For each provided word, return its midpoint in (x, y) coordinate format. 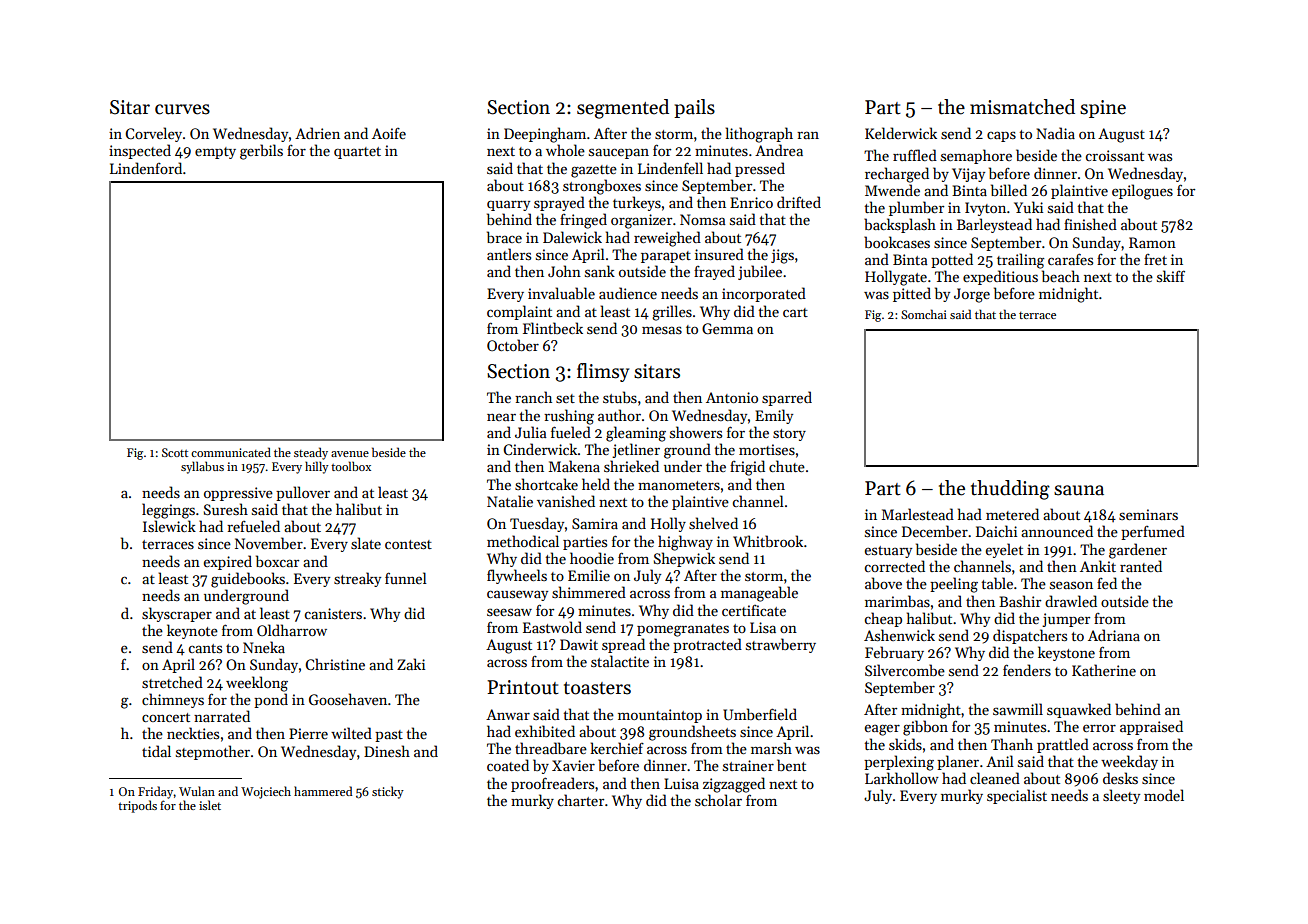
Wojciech (266, 792)
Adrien (317, 133)
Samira (595, 523)
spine (1103, 109)
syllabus (202, 467)
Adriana (1114, 635)
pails (694, 108)
